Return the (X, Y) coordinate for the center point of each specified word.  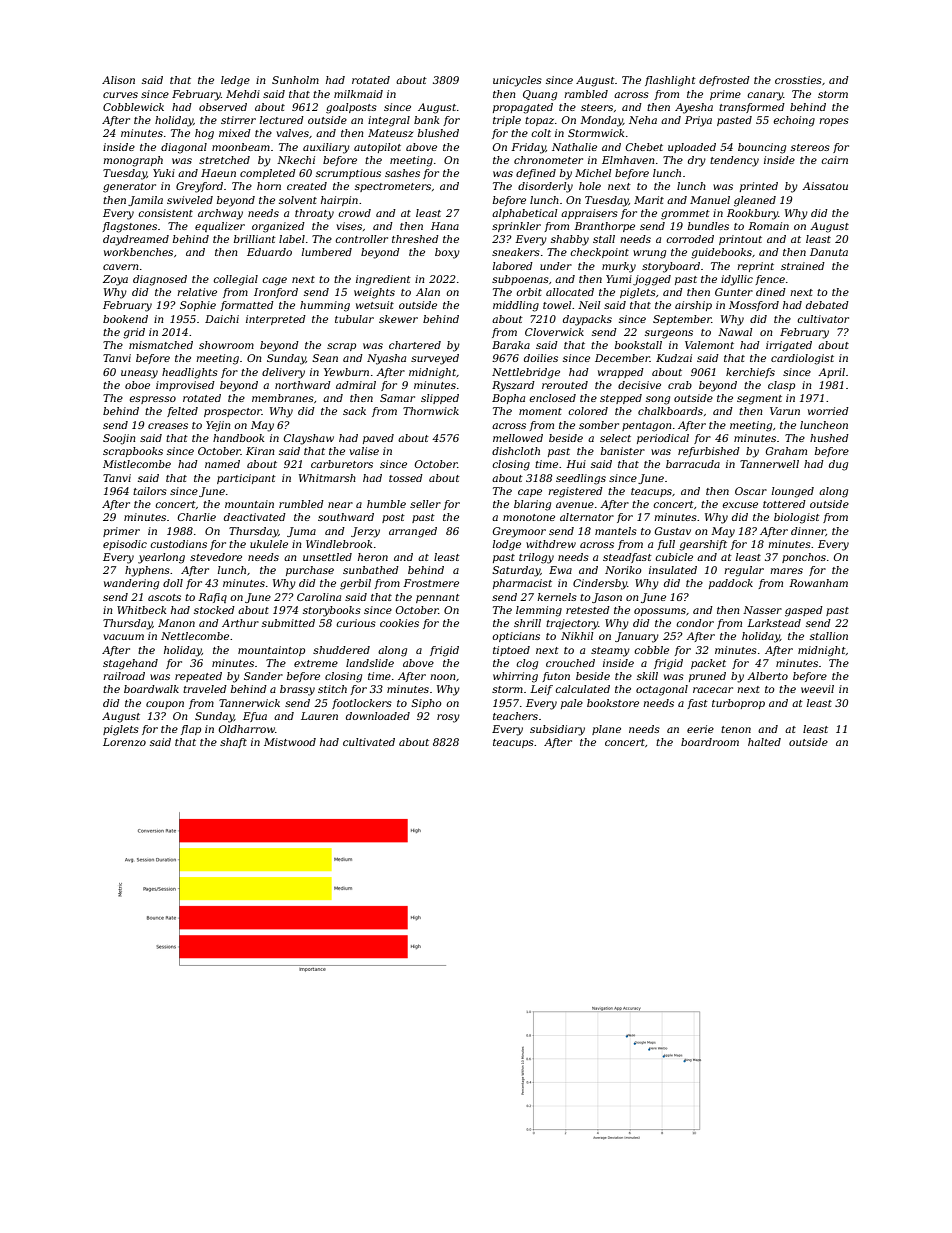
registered (575, 492)
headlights (190, 373)
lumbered (327, 252)
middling (516, 306)
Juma (301, 532)
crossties (798, 80)
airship (693, 306)
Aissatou (825, 186)
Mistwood (290, 742)
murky (619, 267)
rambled (586, 94)
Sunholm (295, 80)
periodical (663, 439)
